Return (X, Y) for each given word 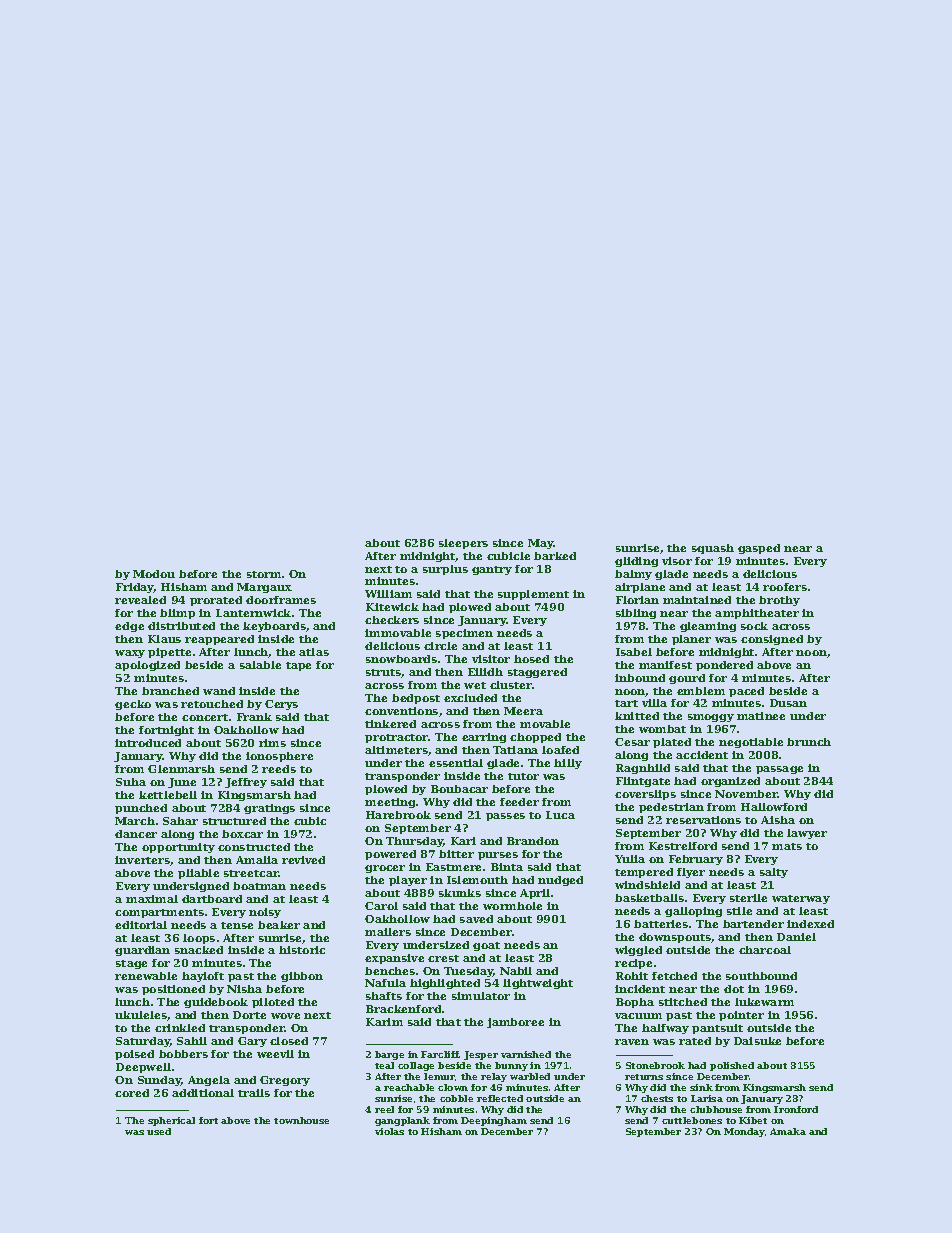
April (535, 894)
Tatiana (515, 750)
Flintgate (643, 782)
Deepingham (494, 1121)
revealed (140, 600)
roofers (785, 587)
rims (272, 743)
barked (555, 556)
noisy (265, 913)
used (159, 1131)
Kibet (753, 1120)
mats (787, 846)
